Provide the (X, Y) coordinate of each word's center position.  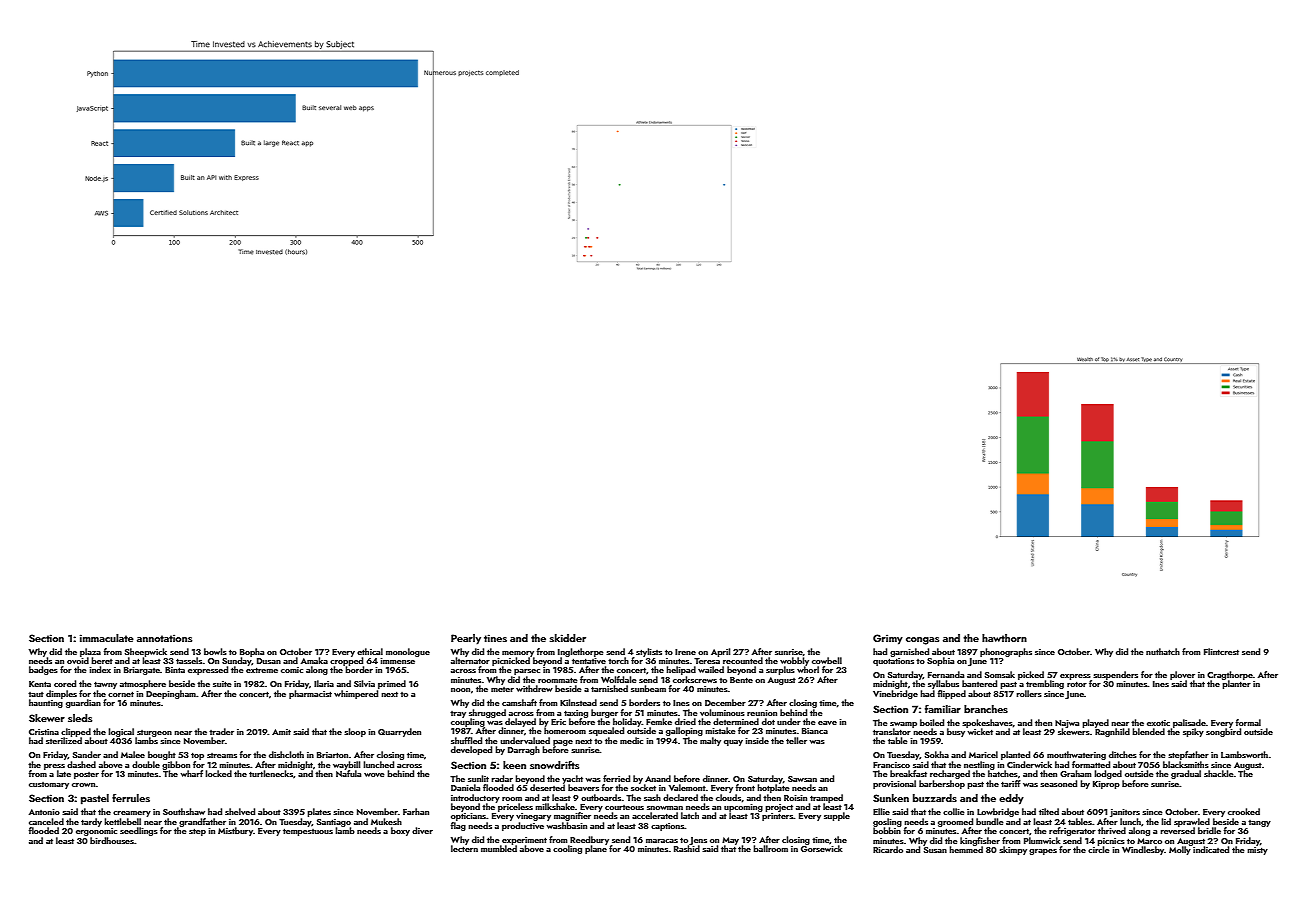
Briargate (142, 671)
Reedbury (589, 840)
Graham (1076, 773)
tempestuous (308, 832)
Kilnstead (578, 702)
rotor (1077, 684)
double (146, 764)
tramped (826, 798)
